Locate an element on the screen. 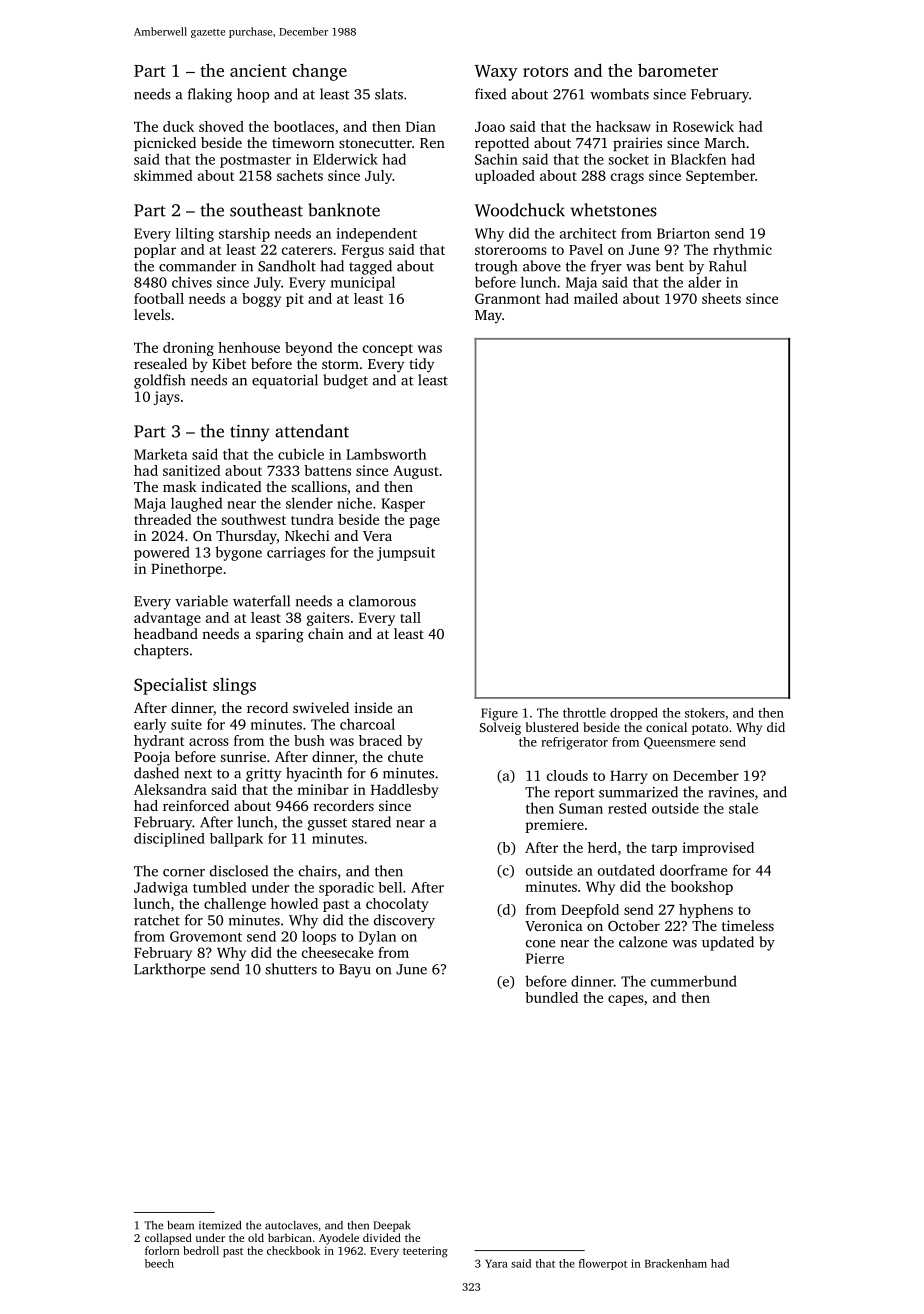 Image resolution: width=924 pixels, height=1314 pixels. bedroll is located at coordinates (201, 1250).
